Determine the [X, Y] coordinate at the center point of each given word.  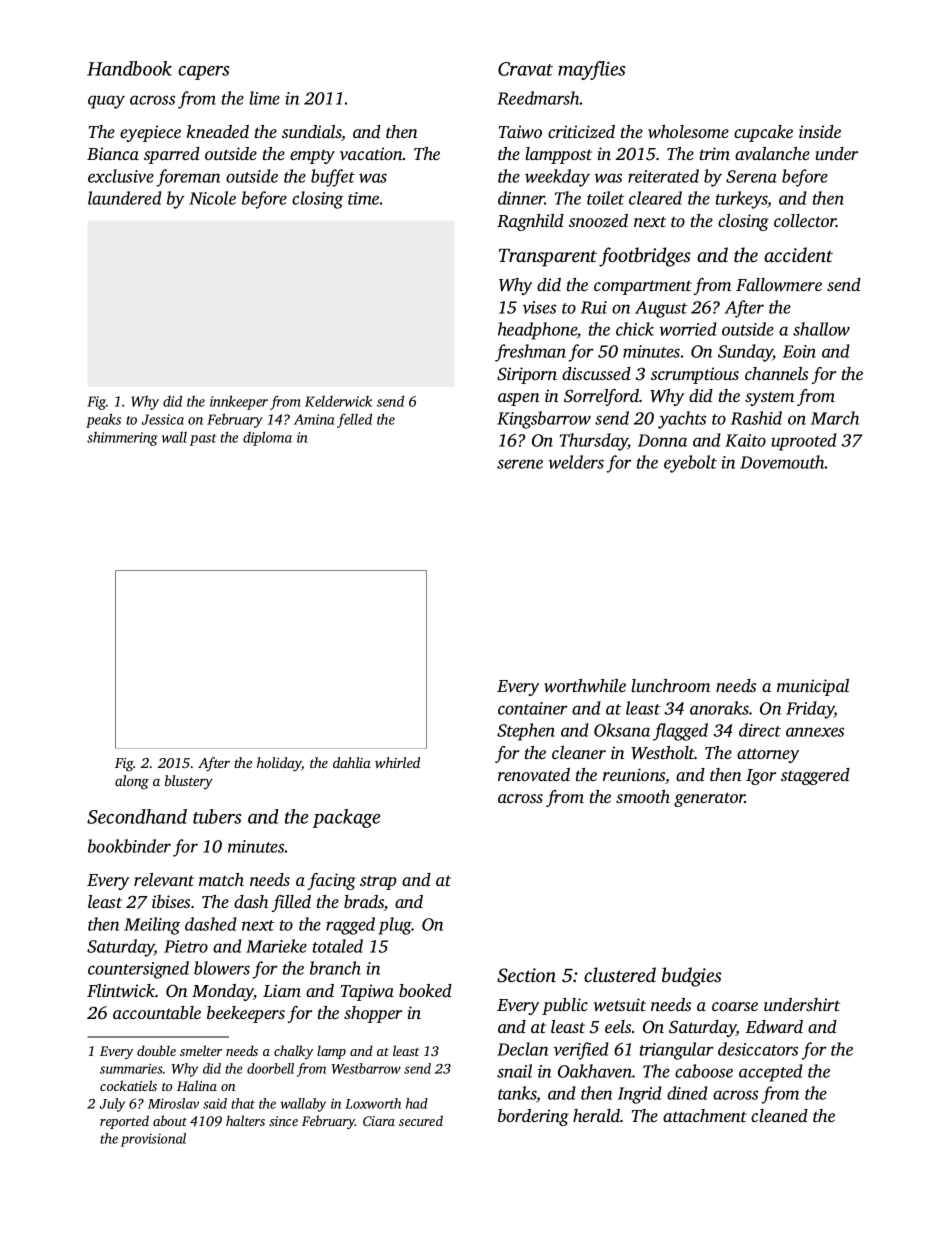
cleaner [579, 752]
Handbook [129, 68]
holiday [279, 764]
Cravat [525, 69]
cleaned [779, 1115]
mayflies [591, 70]
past [203, 440]
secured [421, 1120]
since [283, 1121]
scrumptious [695, 375]
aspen [519, 399]
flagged [680, 732]
